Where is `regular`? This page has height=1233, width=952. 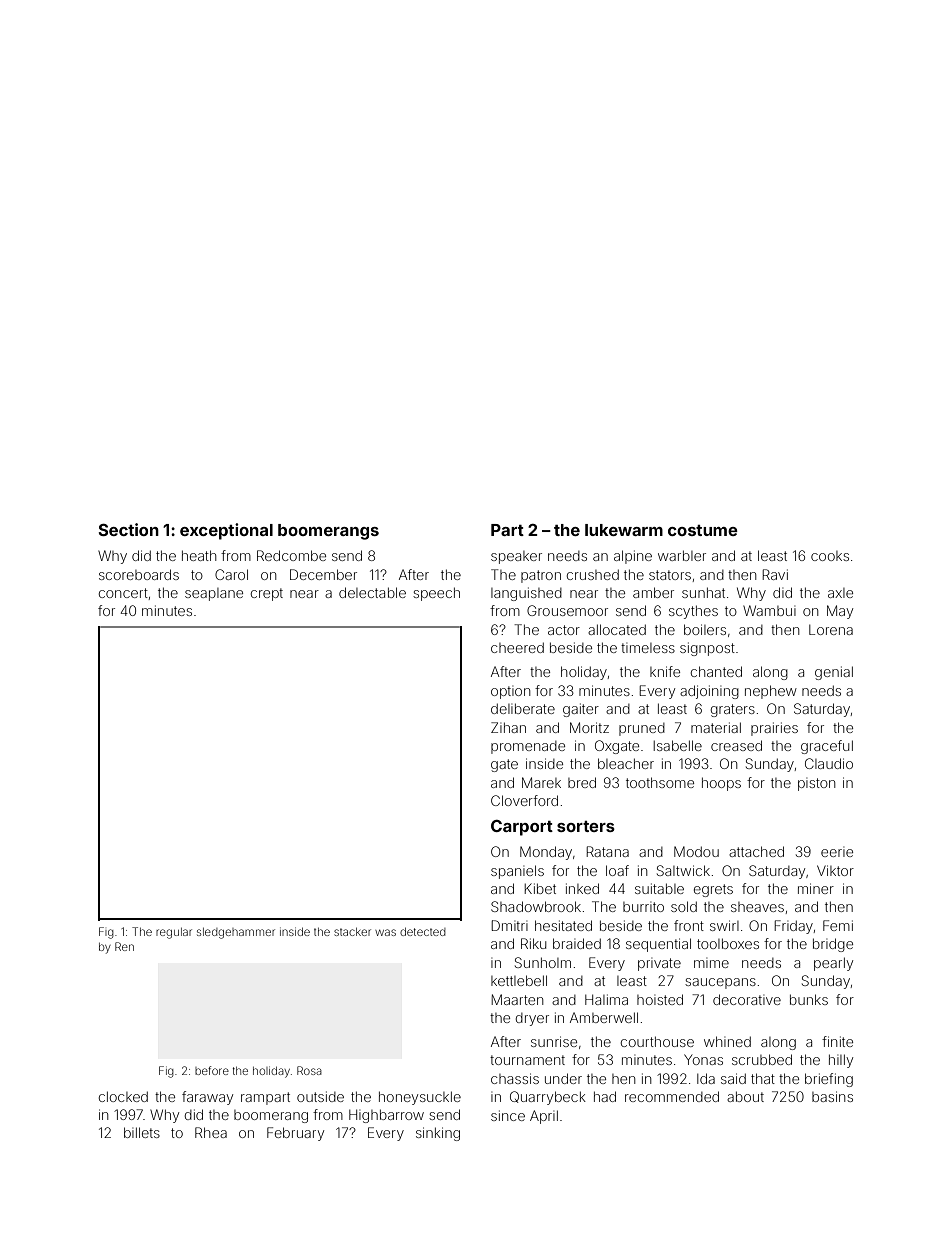
regular is located at coordinates (174, 933).
